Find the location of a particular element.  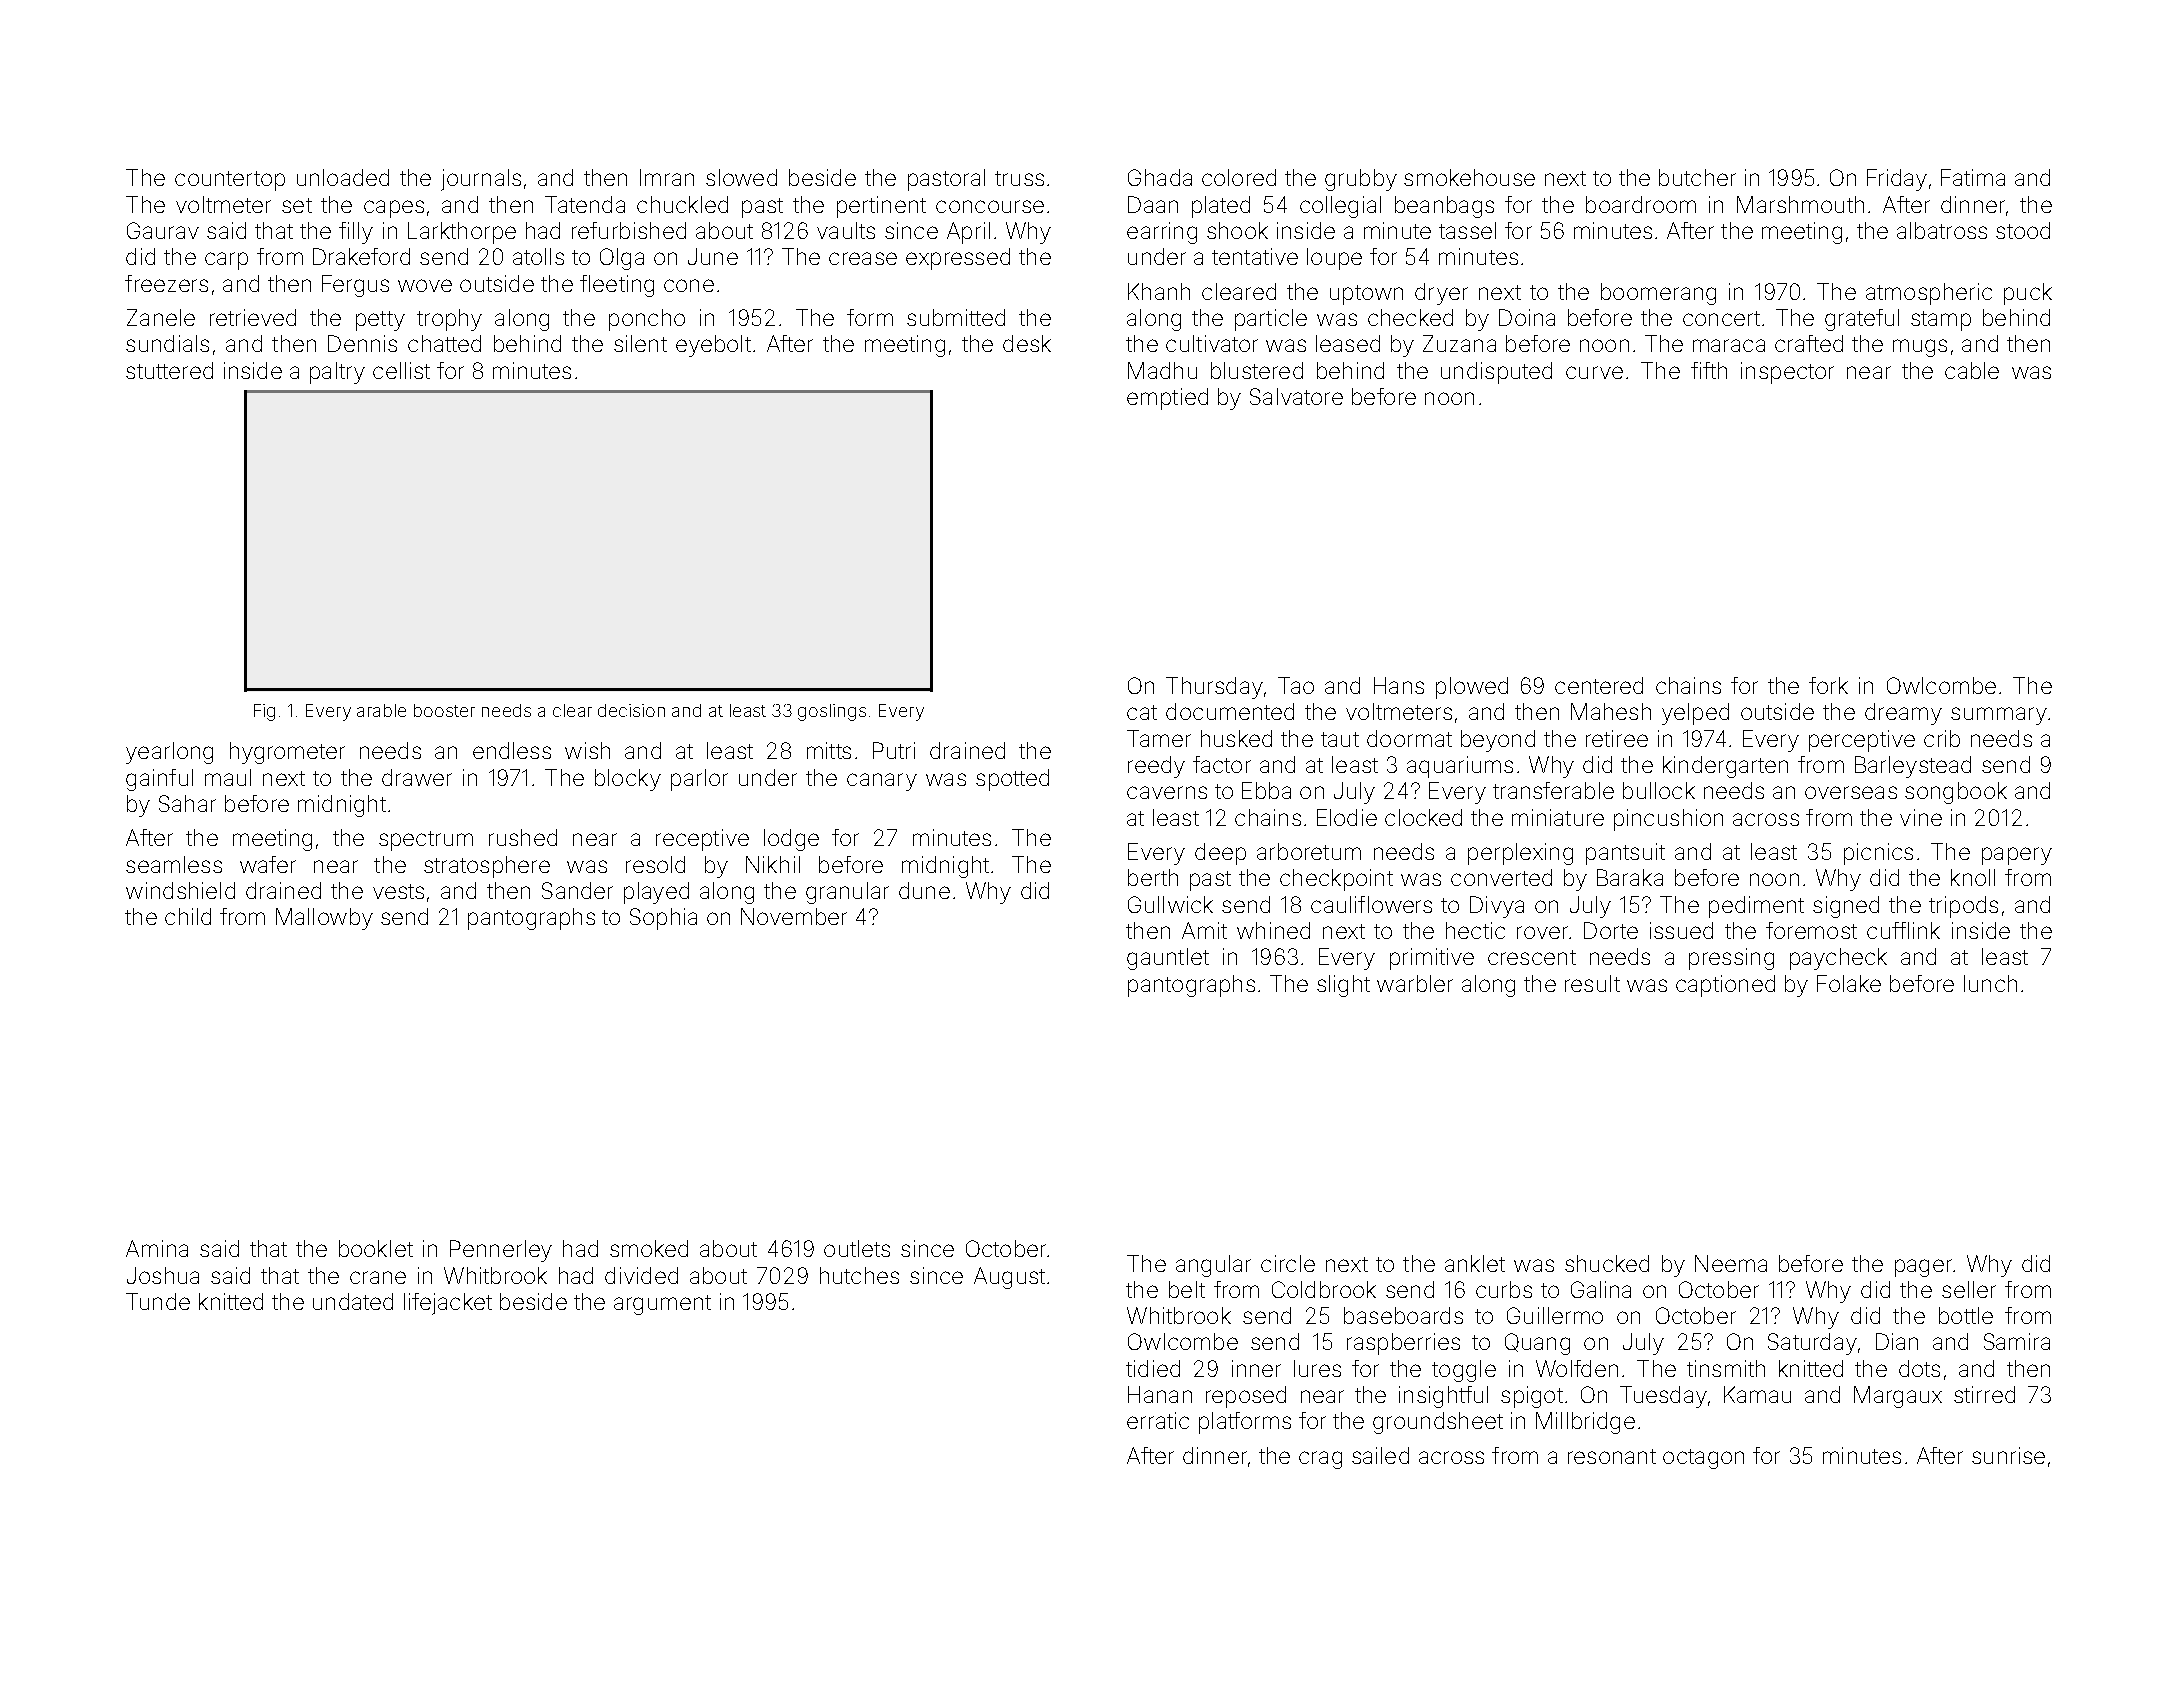

cellist is located at coordinates (401, 370).
